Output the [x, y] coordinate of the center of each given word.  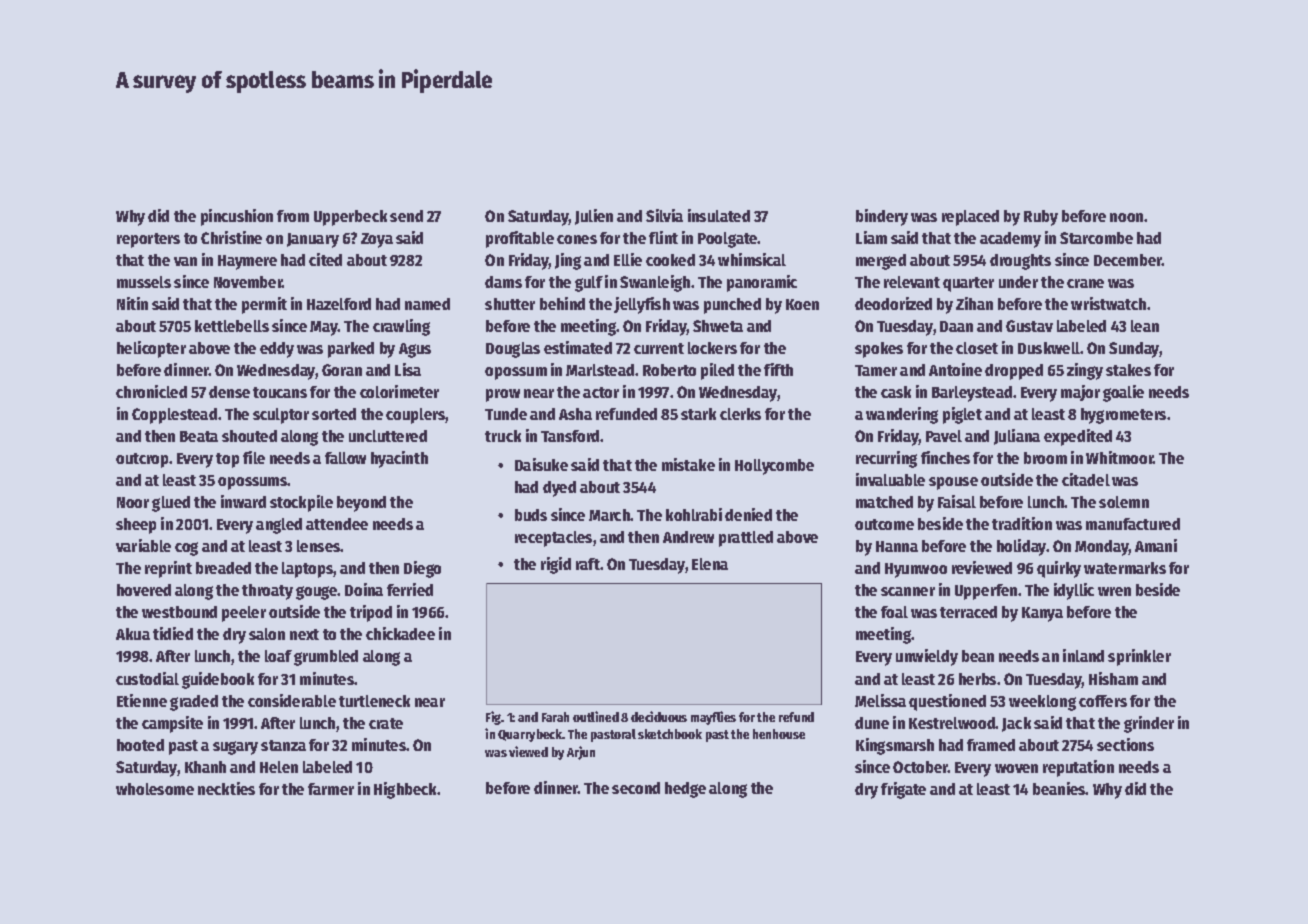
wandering [902, 415]
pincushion [237, 217]
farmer [331, 789]
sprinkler [1139, 657]
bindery [882, 217]
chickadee [400, 633]
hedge [685, 790]
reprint [168, 569]
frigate [903, 790]
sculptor [281, 416]
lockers [712, 348]
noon [1126, 217]
